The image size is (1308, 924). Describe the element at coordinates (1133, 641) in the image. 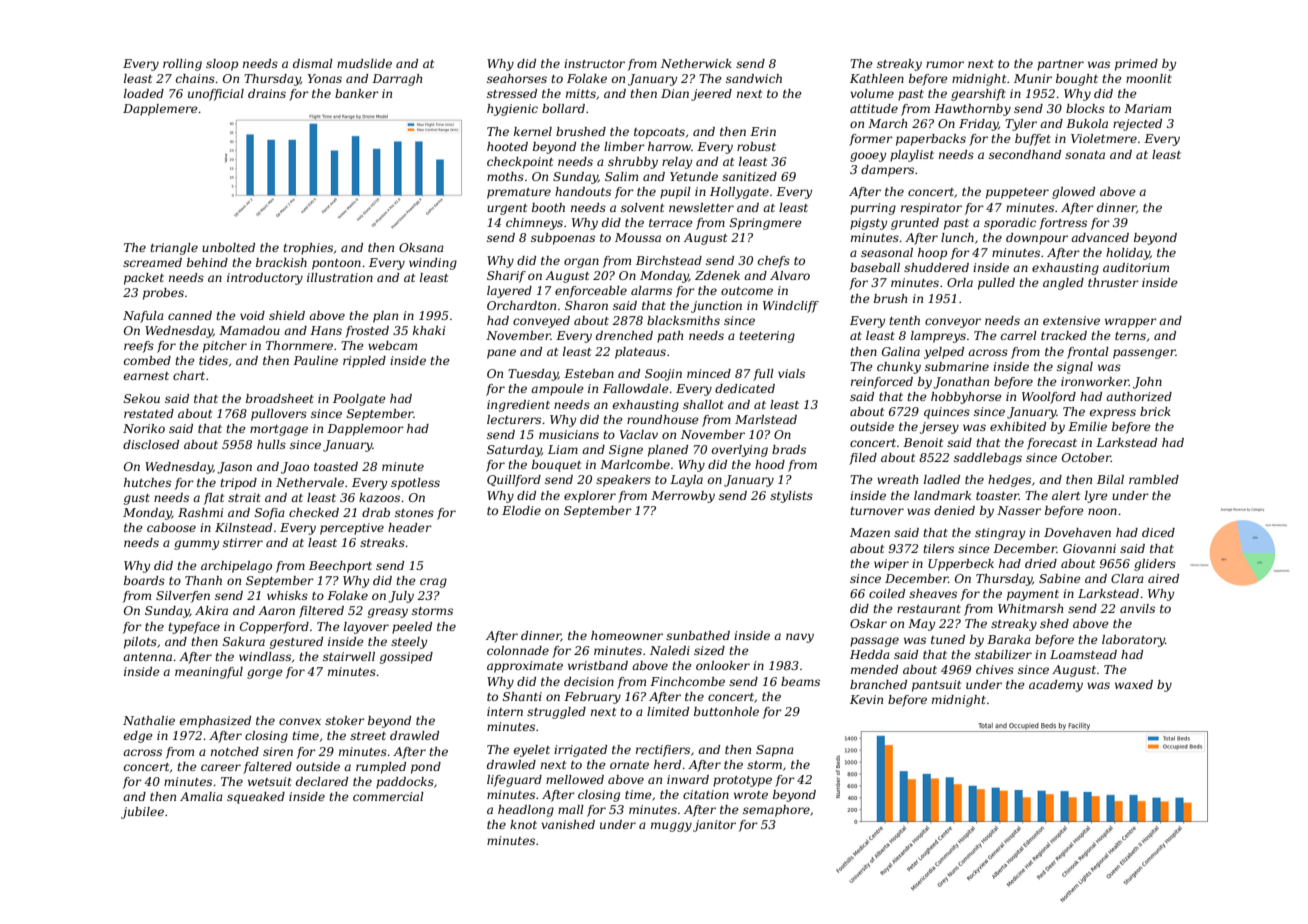

I see `laboratory` at that location.
